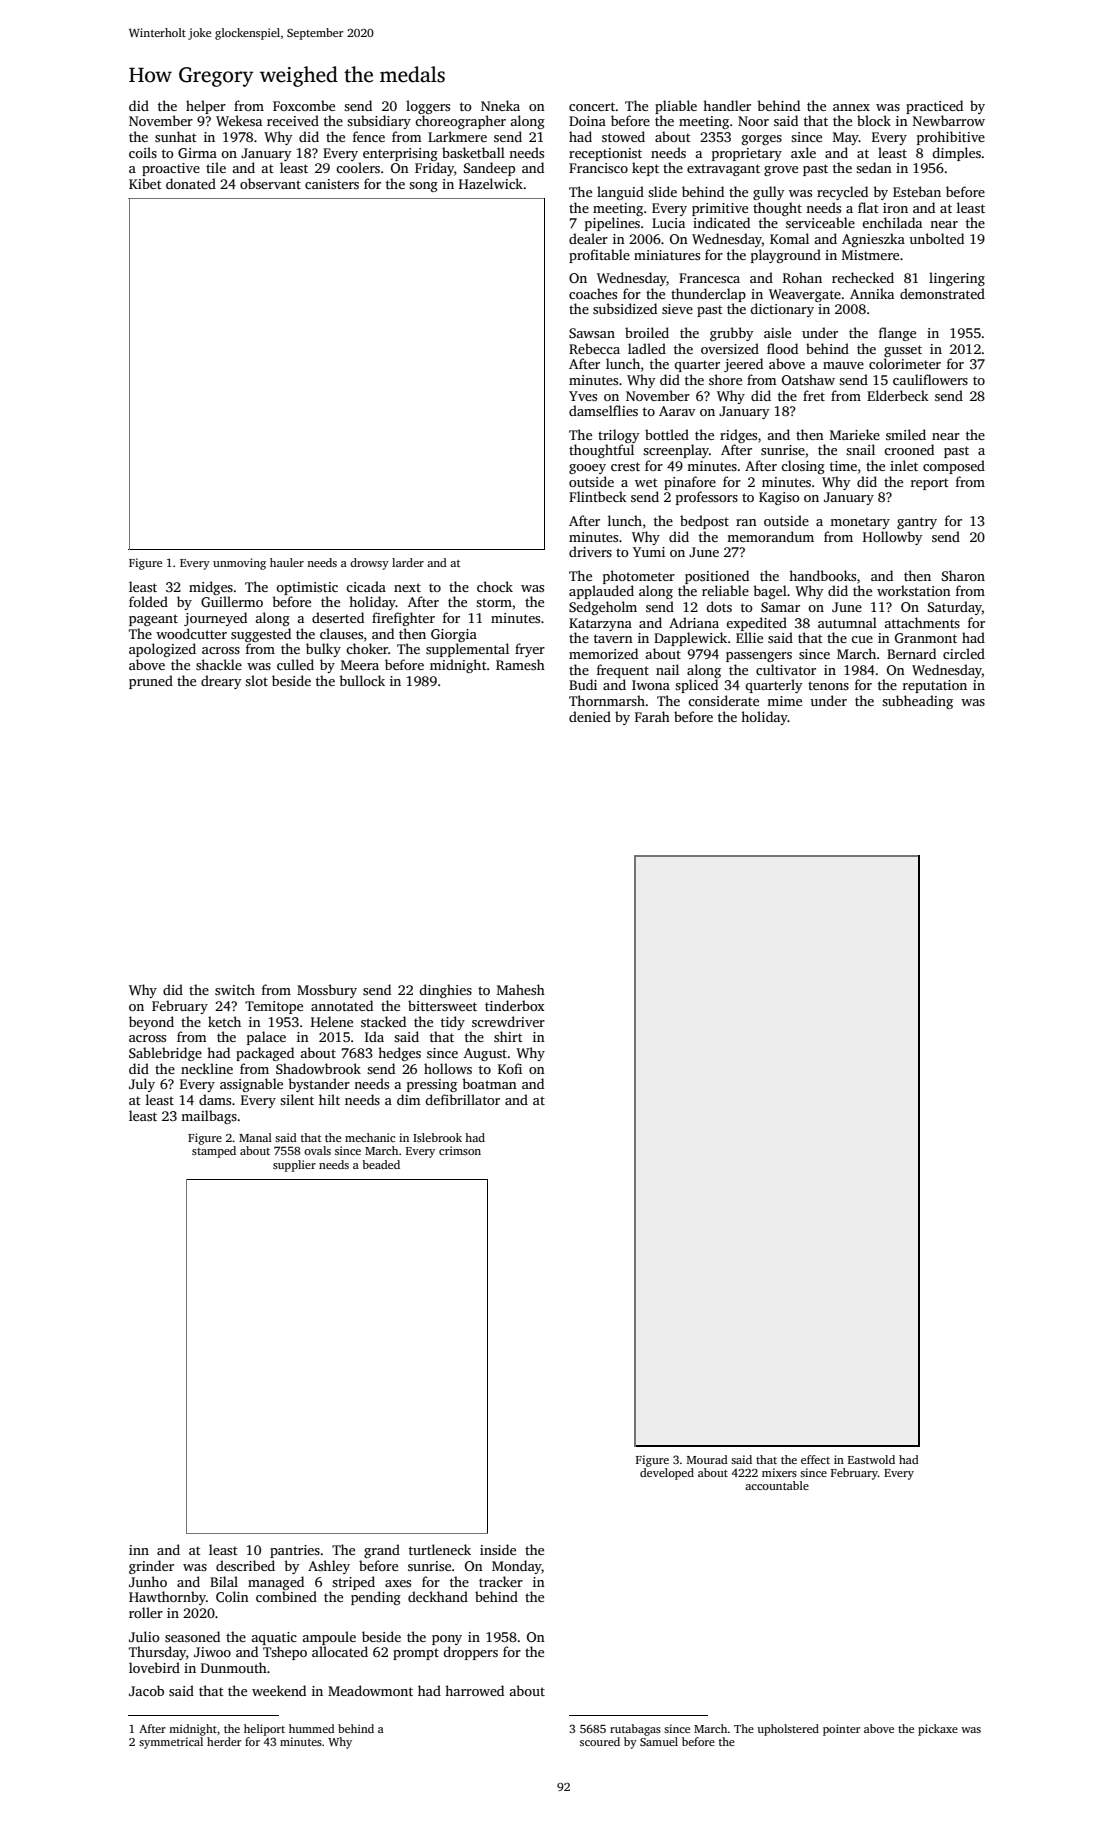 The width and height of the page is (1114, 1836). Describe the element at coordinates (815, 1459) in the page. I see `effect` at that location.
